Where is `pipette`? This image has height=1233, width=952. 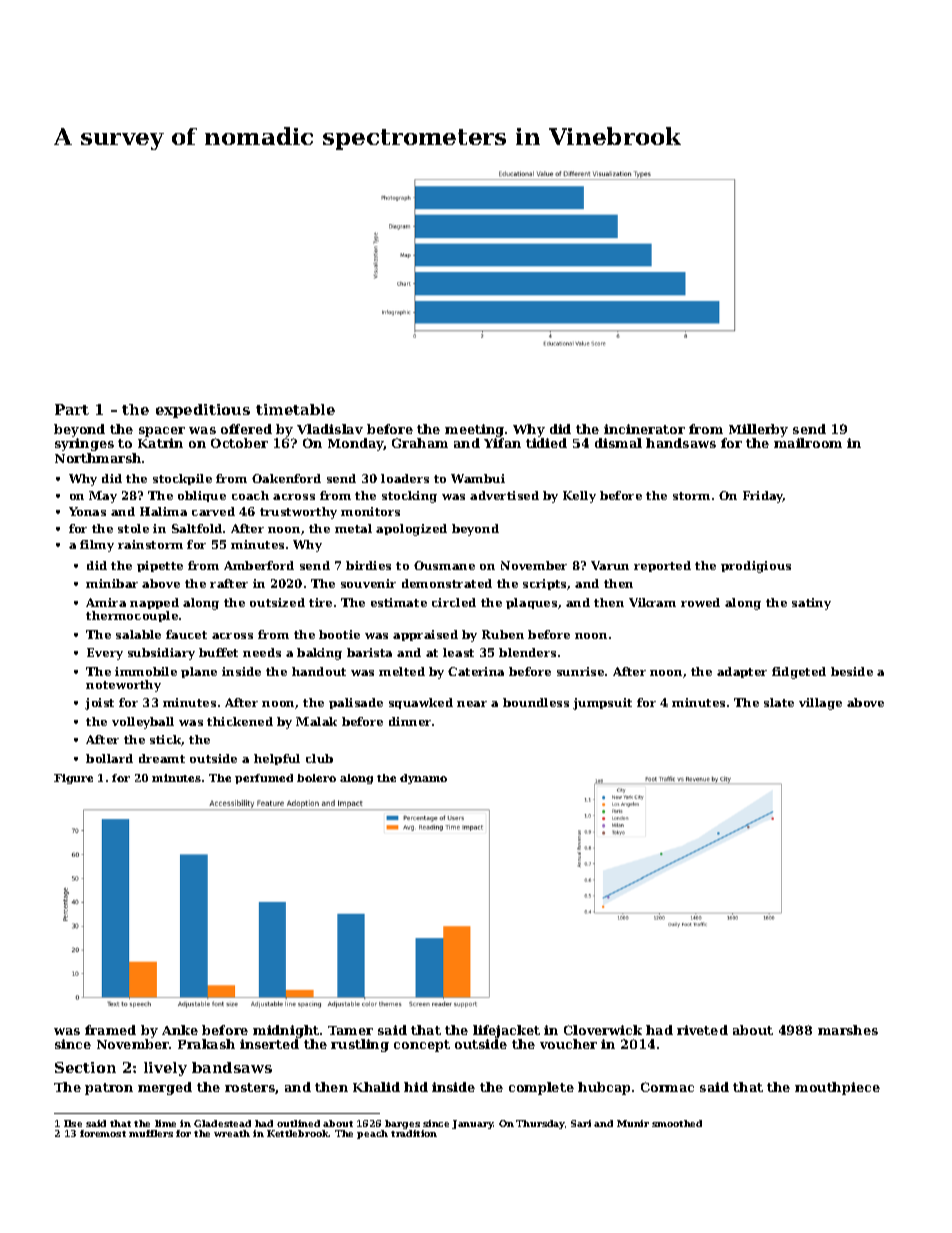 pipette is located at coordinates (160, 566).
